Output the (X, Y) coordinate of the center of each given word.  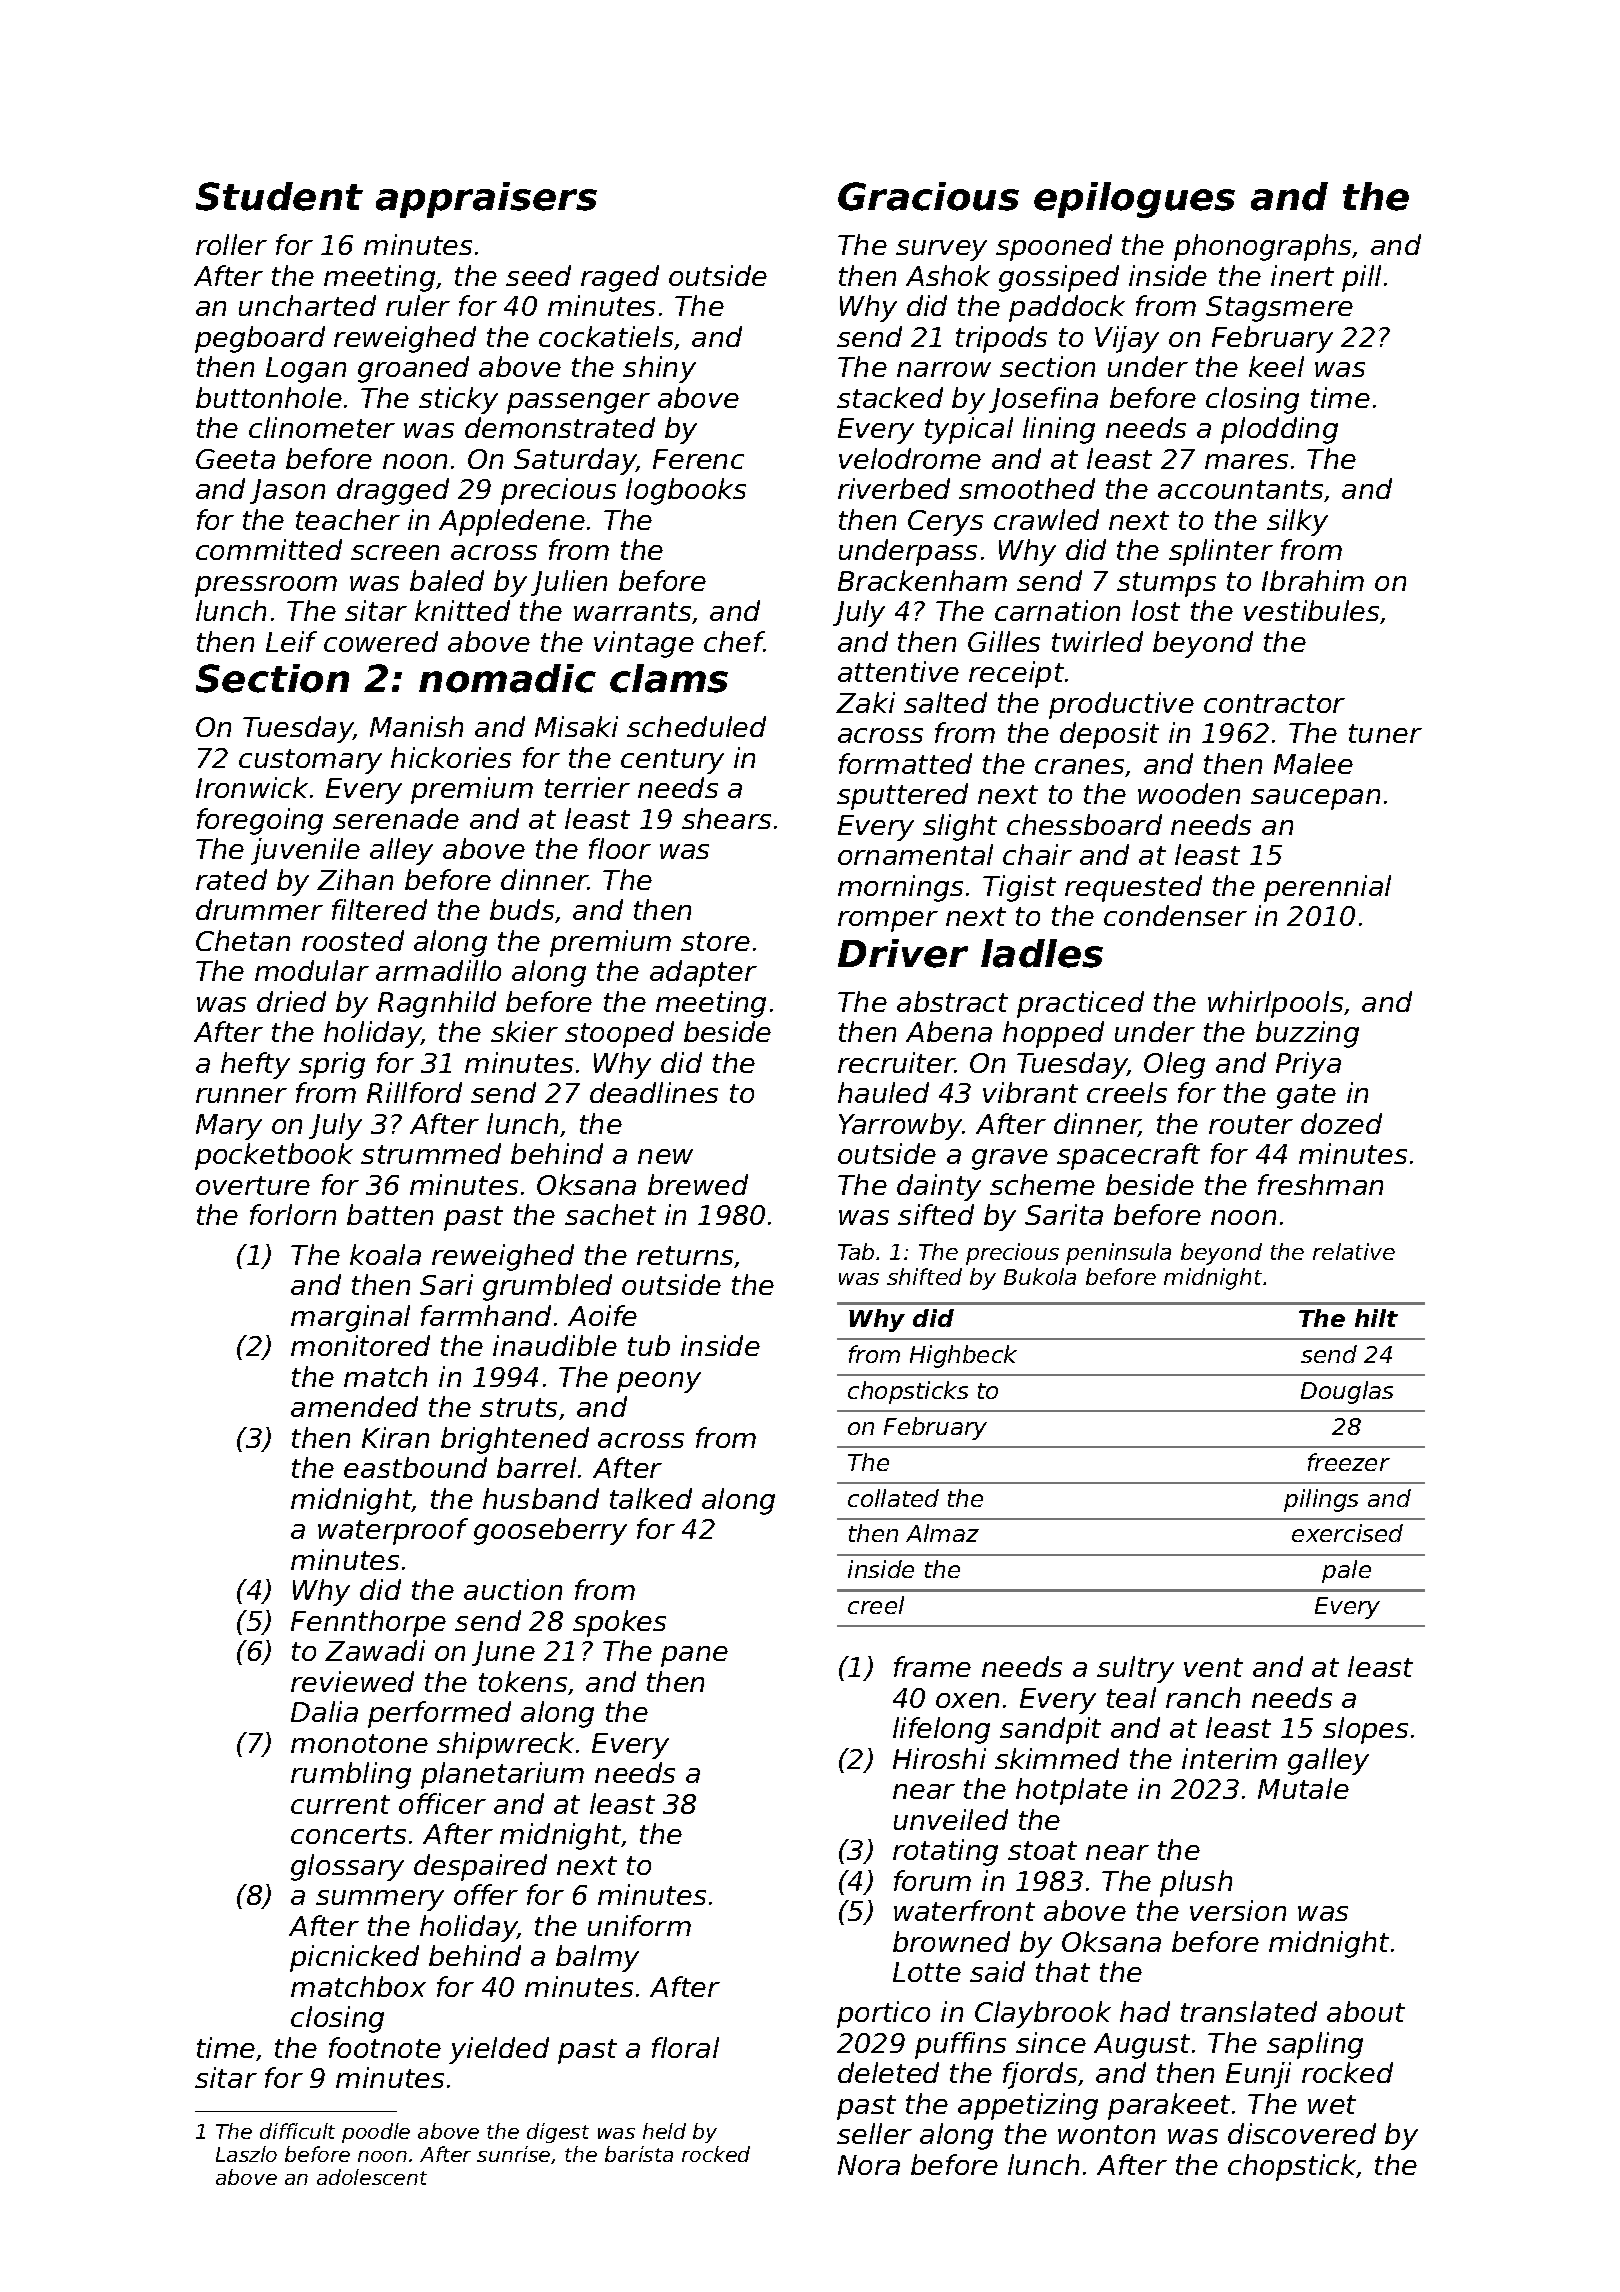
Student (279, 196)
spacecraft (1128, 1156)
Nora (869, 2165)
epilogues (1134, 200)
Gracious (928, 196)
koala (385, 1254)
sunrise (513, 2154)
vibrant (1030, 1092)
